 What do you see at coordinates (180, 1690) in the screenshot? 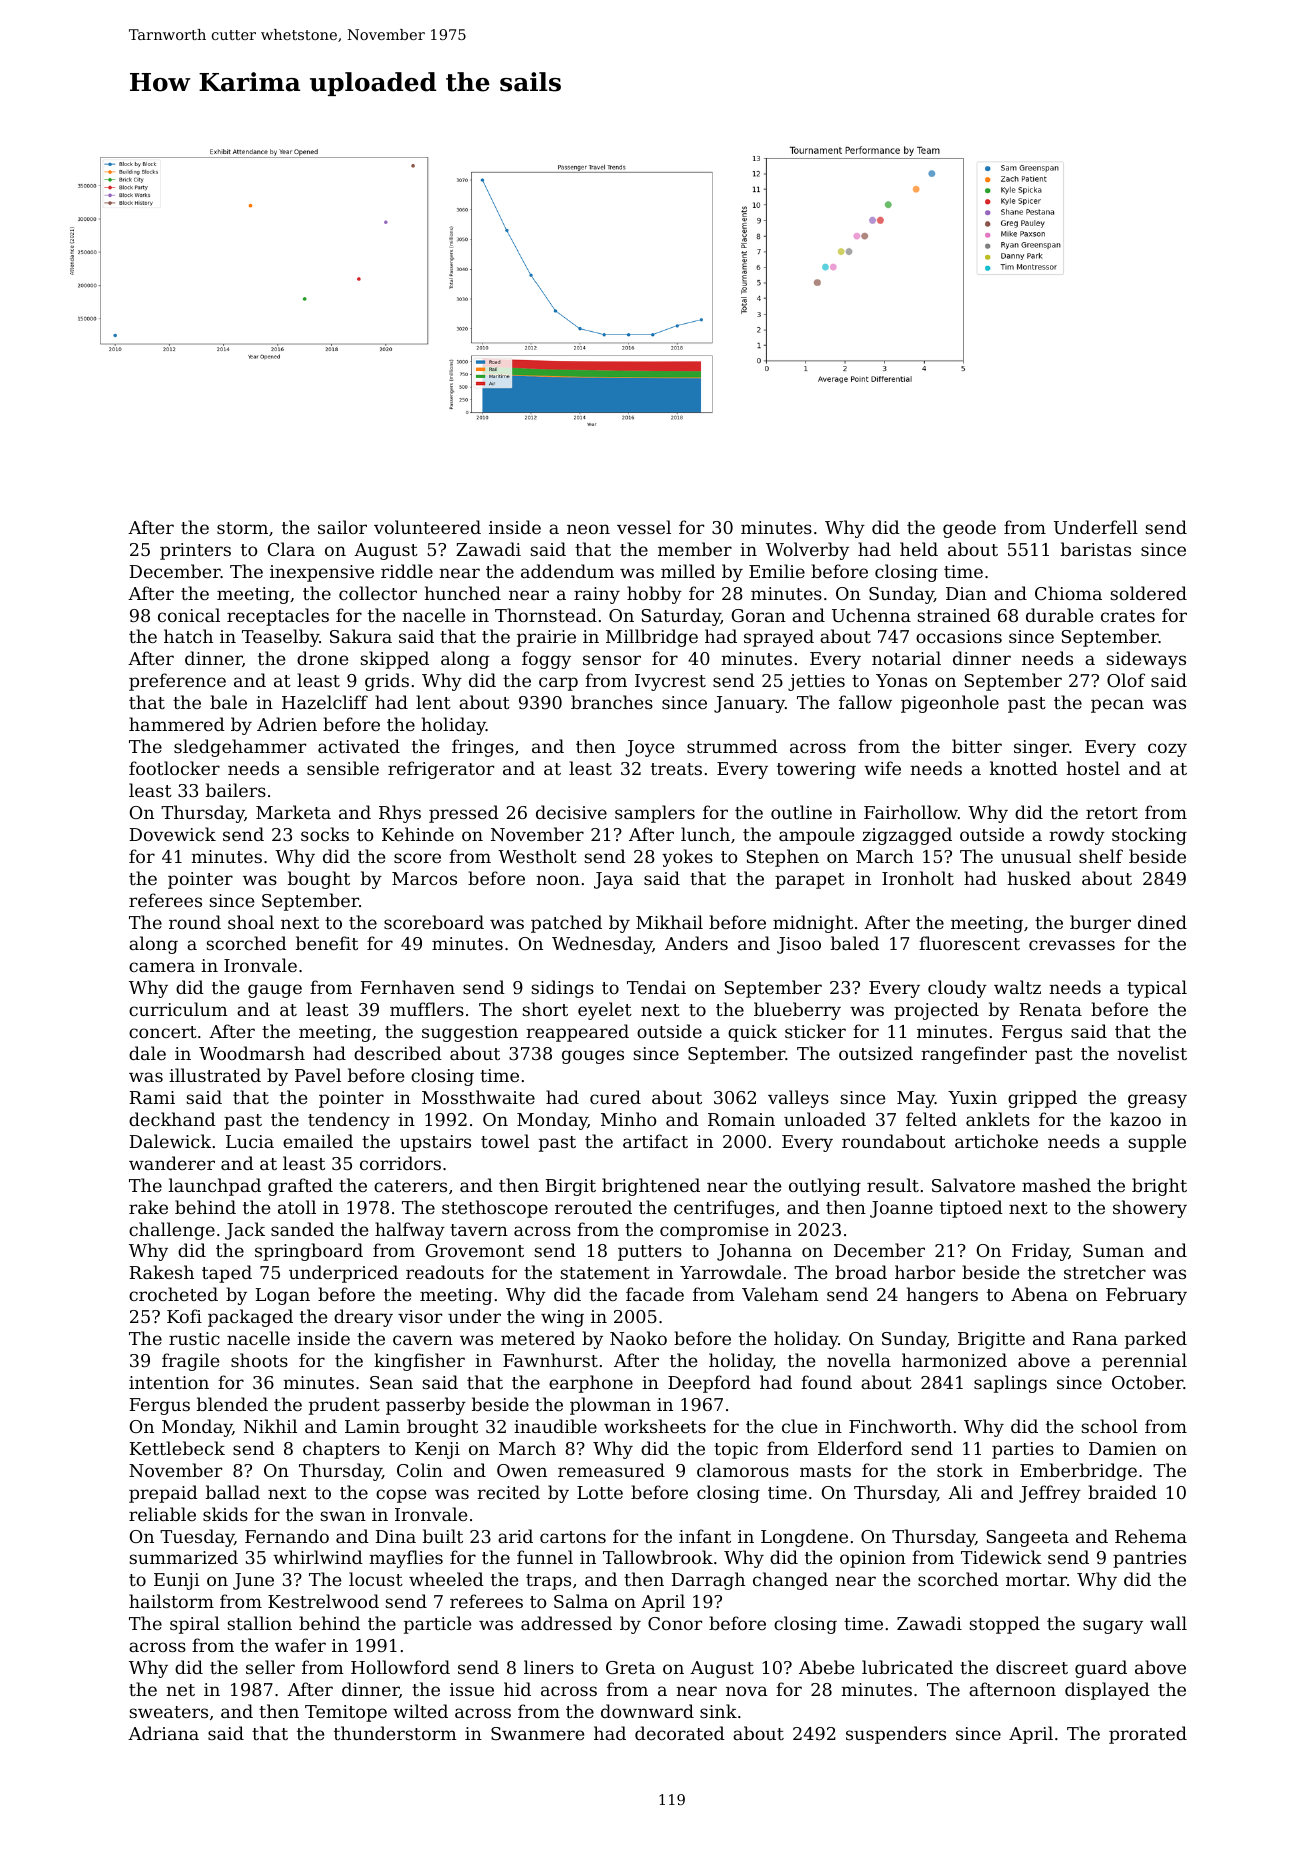
I see `net` at bounding box center [180, 1690].
